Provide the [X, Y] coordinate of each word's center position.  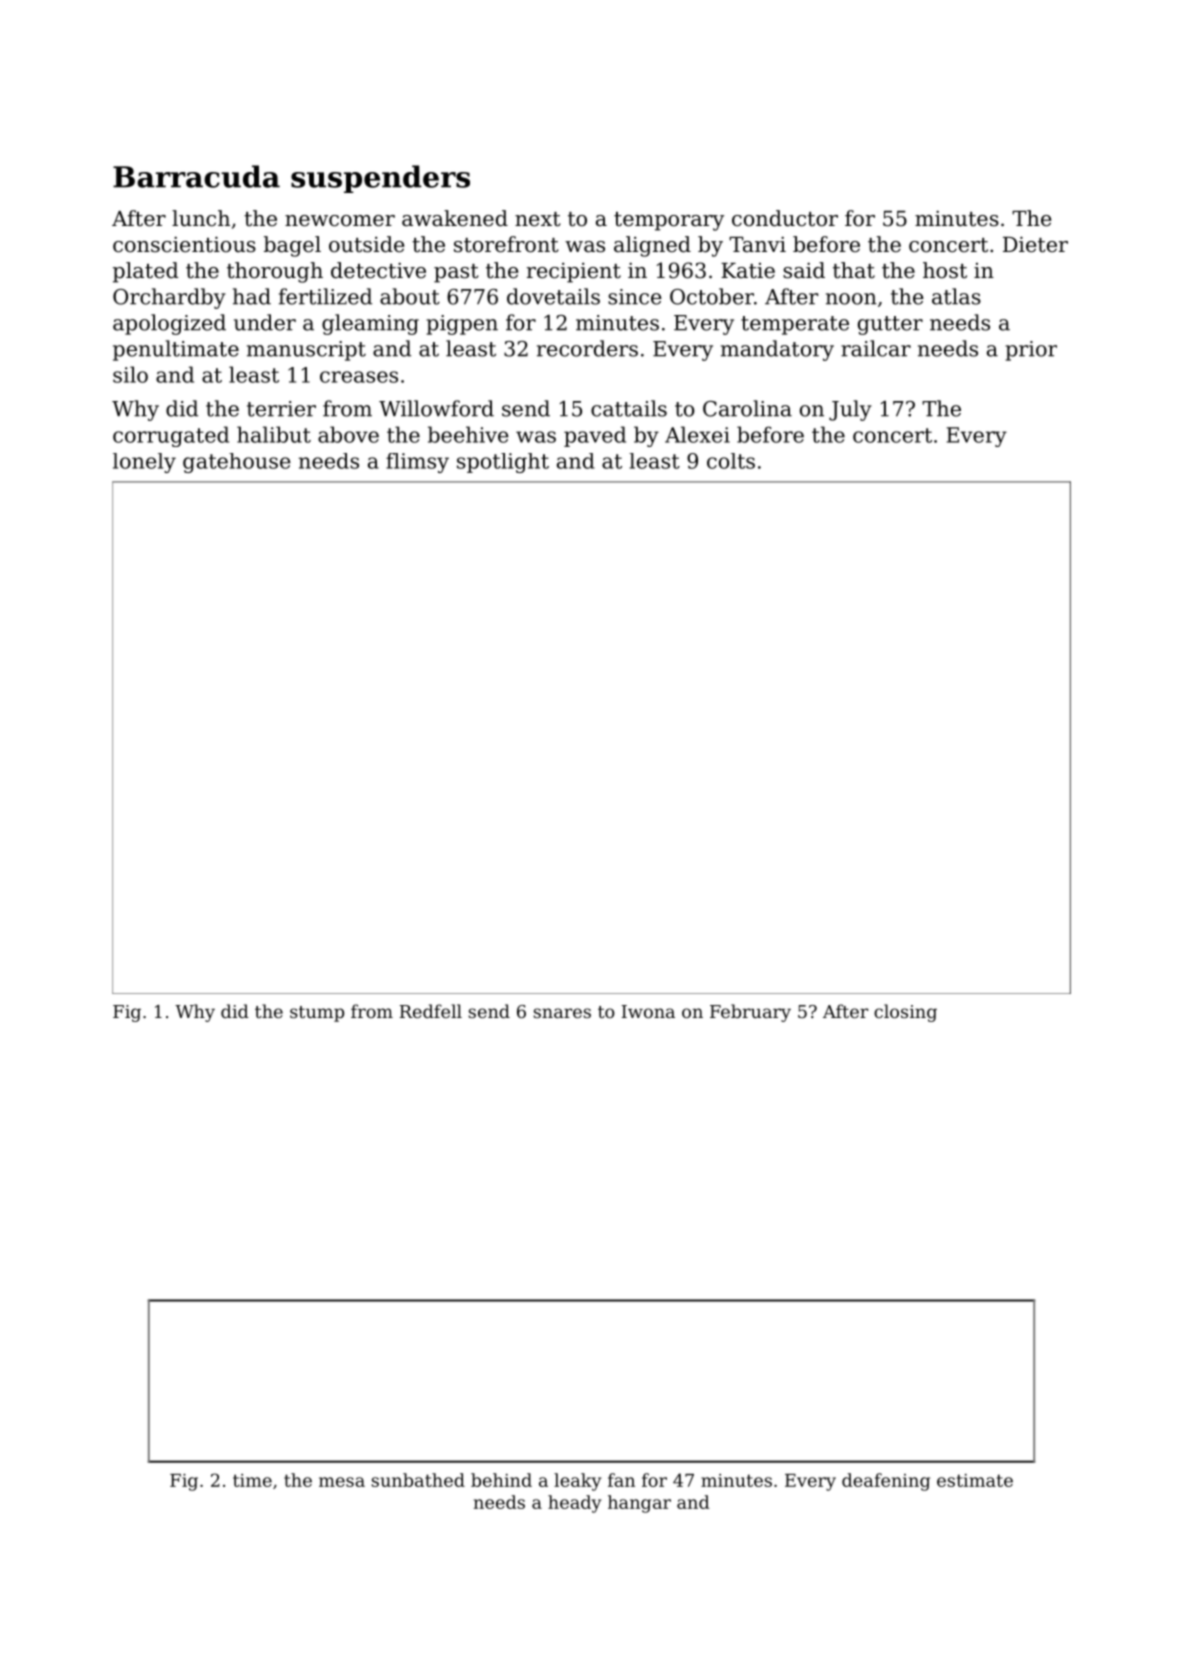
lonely [144, 463]
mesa [342, 1482]
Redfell [431, 1011]
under [265, 322]
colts [731, 461]
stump [317, 1014]
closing [905, 1013]
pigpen [462, 325]
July [850, 410]
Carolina [747, 408]
